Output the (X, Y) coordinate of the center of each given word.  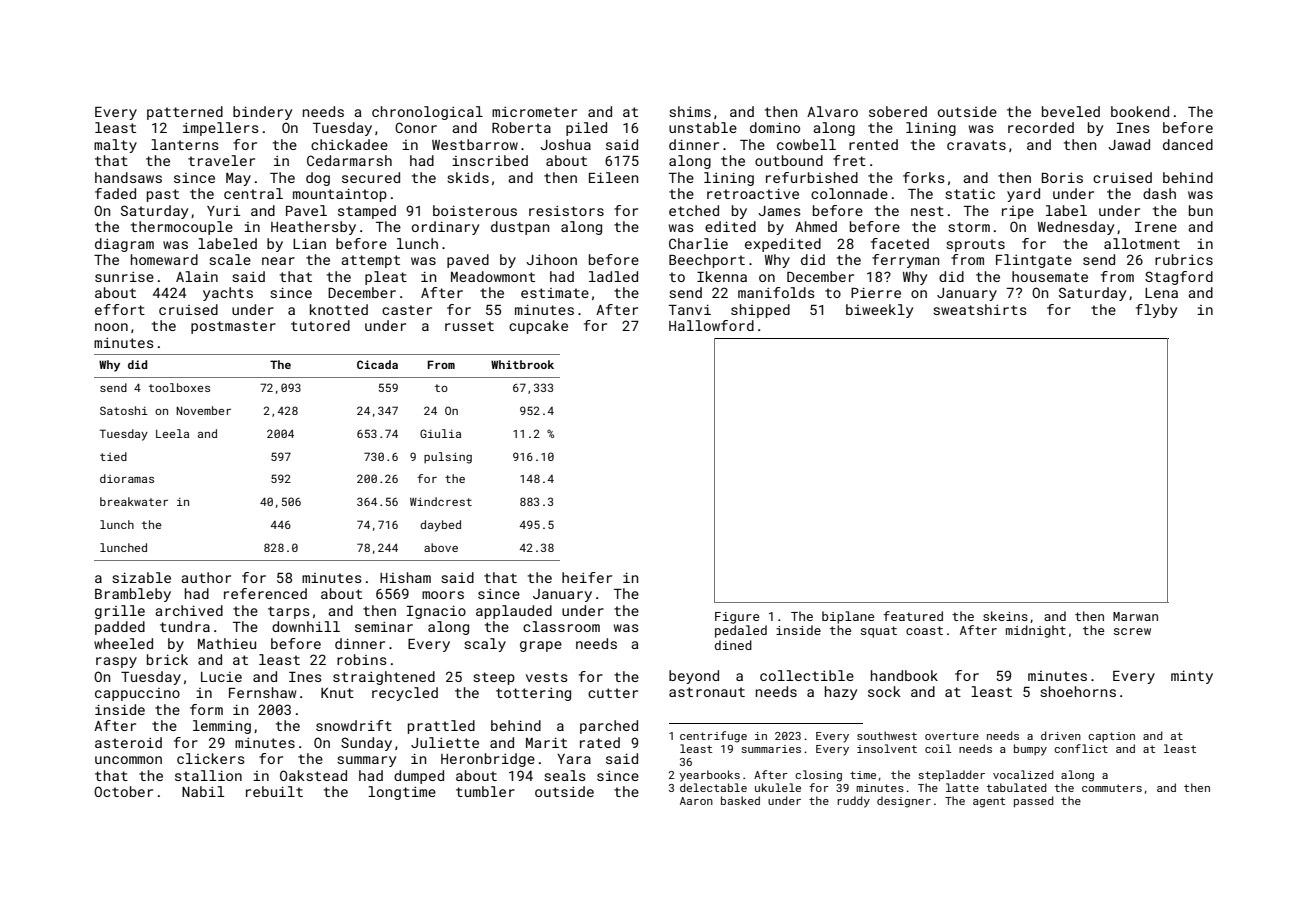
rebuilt (274, 791)
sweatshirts (980, 309)
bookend (1140, 111)
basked (740, 800)
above (441, 547)
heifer (587, 577)
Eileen (613, 177)
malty (115, 146)
